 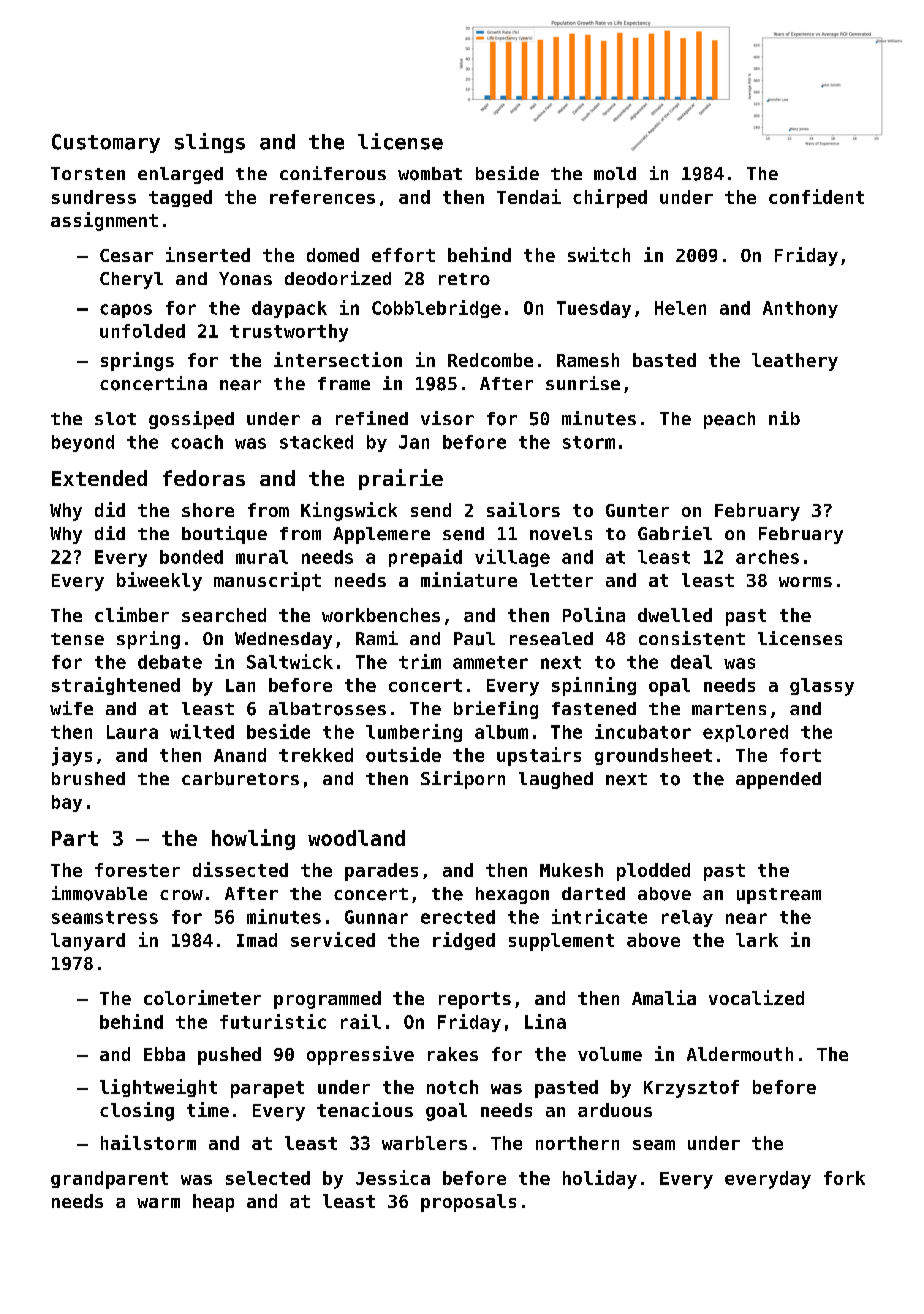 What do you see at coordinates (213, 1203) in the screenshot?
I see `heap` at bounding box center [213, 1203].
